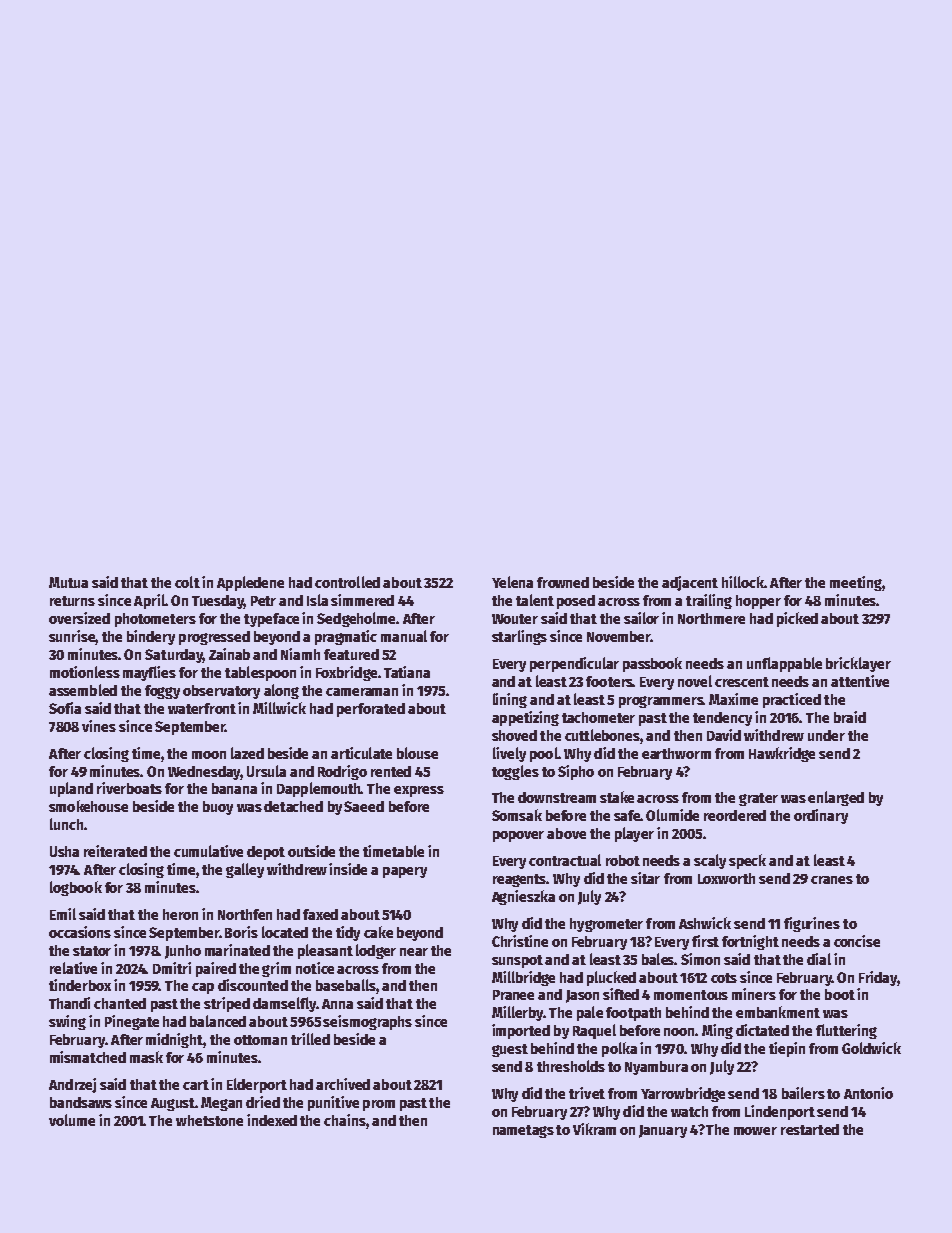  What do you see at coordinates (173, 1104) in the screenshot?
I see `August` at bounding box center [173, 1104].
